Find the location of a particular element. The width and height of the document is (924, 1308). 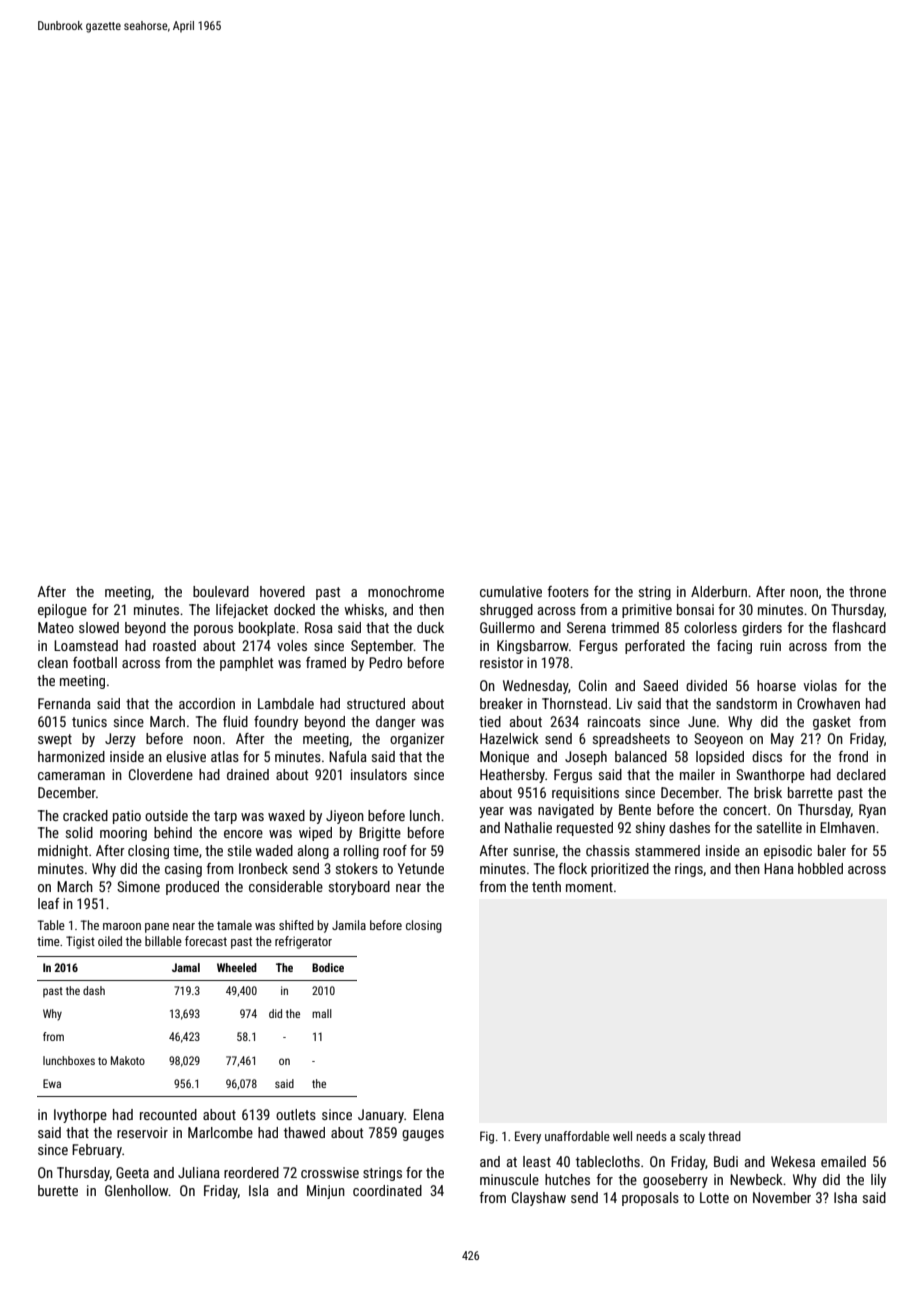

satellite is located at coordinates (779, 827).
